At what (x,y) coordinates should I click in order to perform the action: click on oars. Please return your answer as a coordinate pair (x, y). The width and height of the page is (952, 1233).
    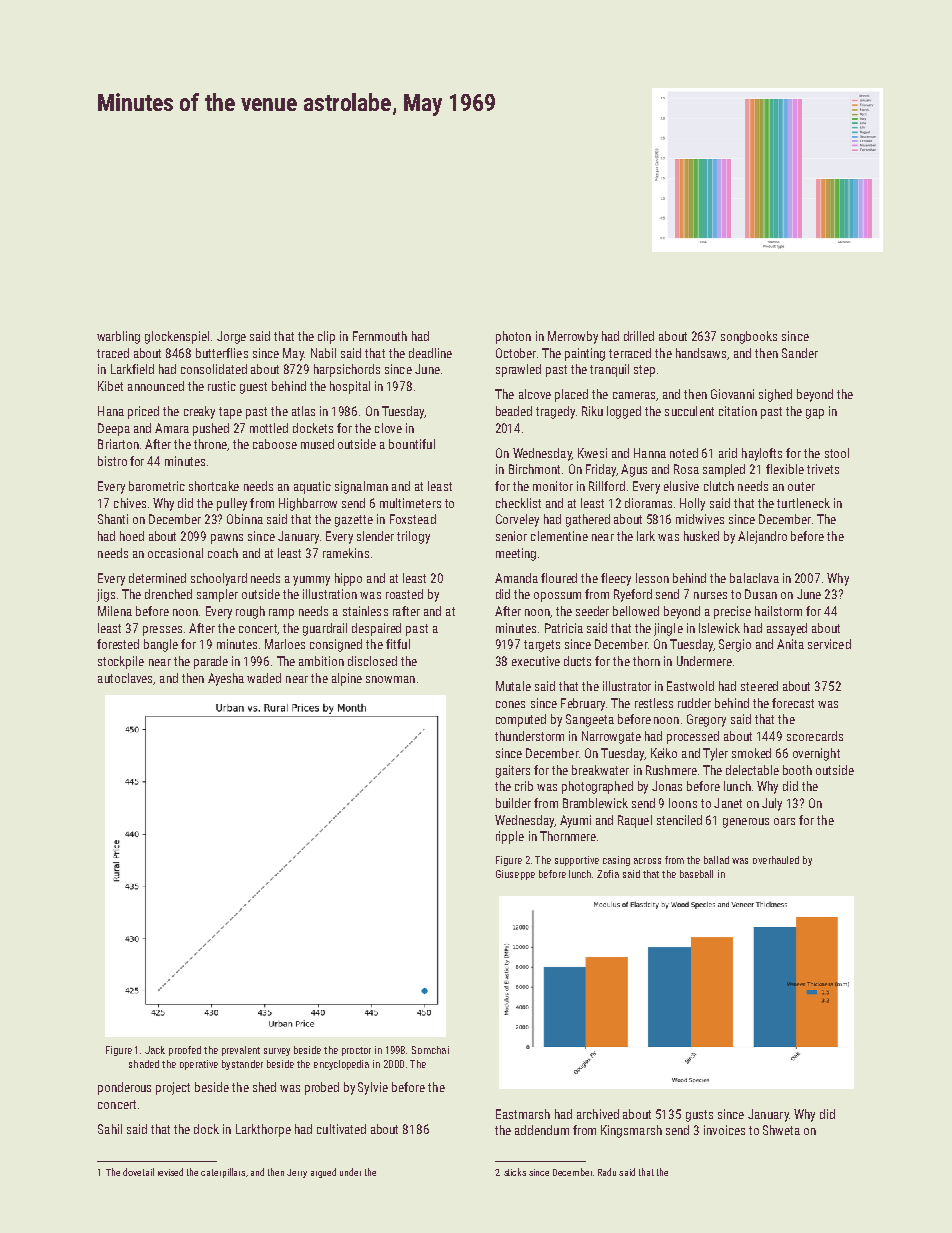
    Looking at the image, I should click on (784, 821).
